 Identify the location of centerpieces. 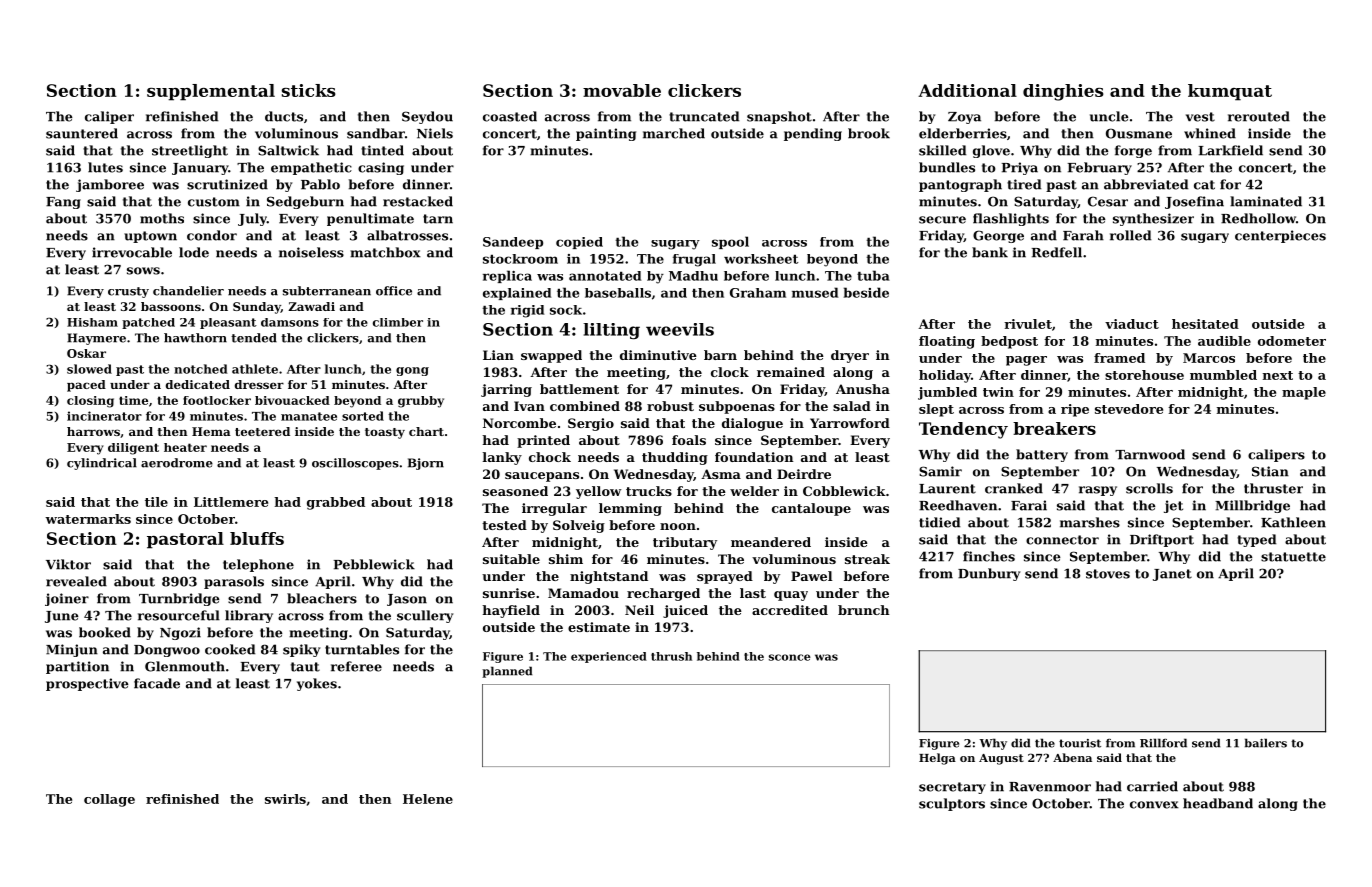
(1280, 236).
